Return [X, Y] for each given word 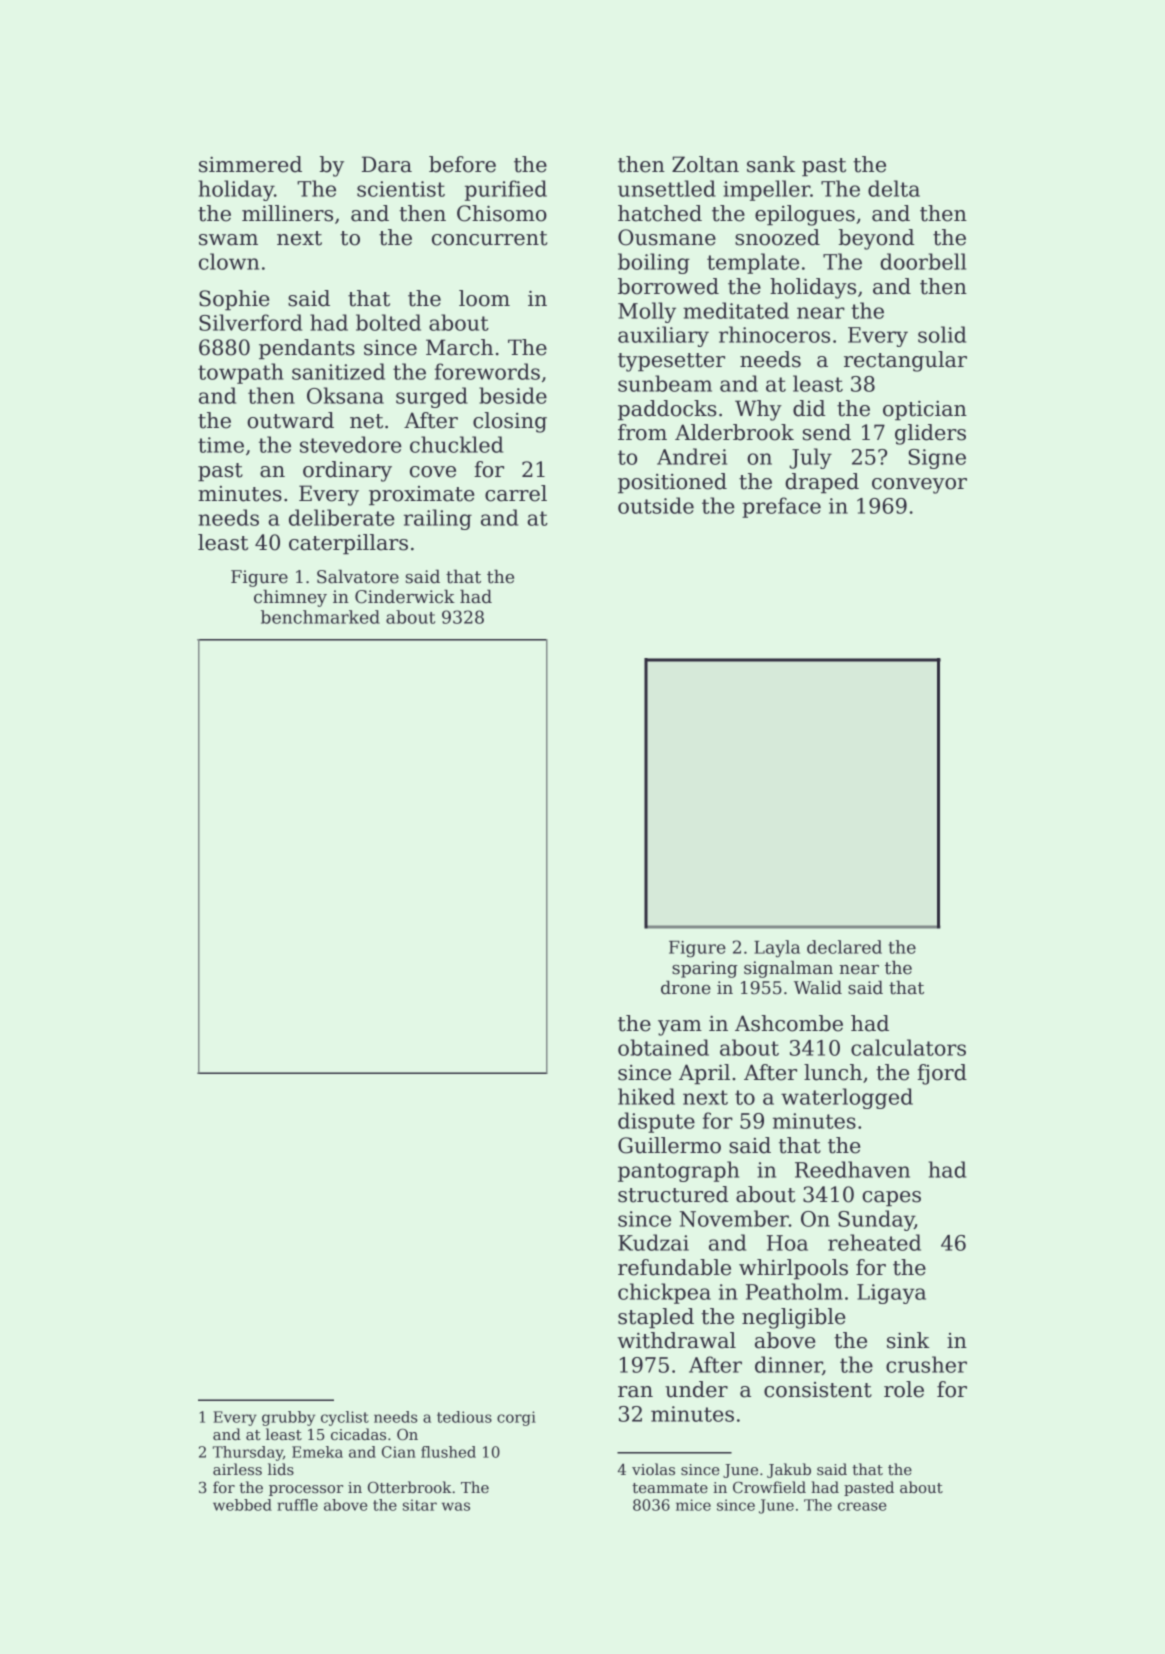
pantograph [678, 1171]
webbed [242, 1505]
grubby [288, 1418]
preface [781, 507]
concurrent [489, 238]
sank [771, 164]
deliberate [342, 517]
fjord [942, 1074]
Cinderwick [405, 596]
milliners [287, 213]
